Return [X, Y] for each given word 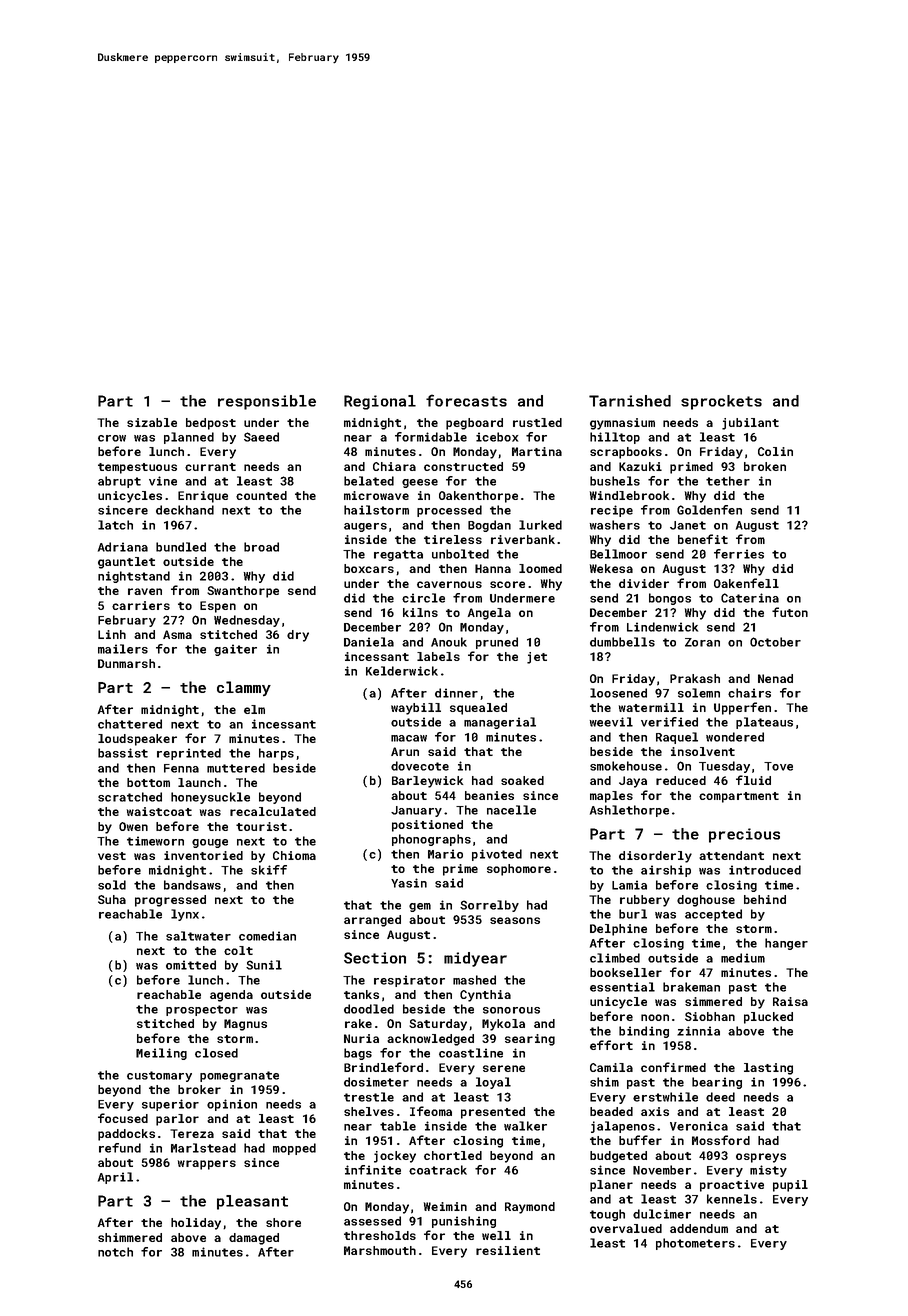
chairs [749, 693]
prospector [202, 1010]
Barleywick [427, 782]
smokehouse [626, 766]
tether [728, 481]
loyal [493, 1083]
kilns [420, 612]
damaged [254, 1239]
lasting [768, 1069]
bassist [123, 753]
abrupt [119, 482]
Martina [537, 451]
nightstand [134, 577]
